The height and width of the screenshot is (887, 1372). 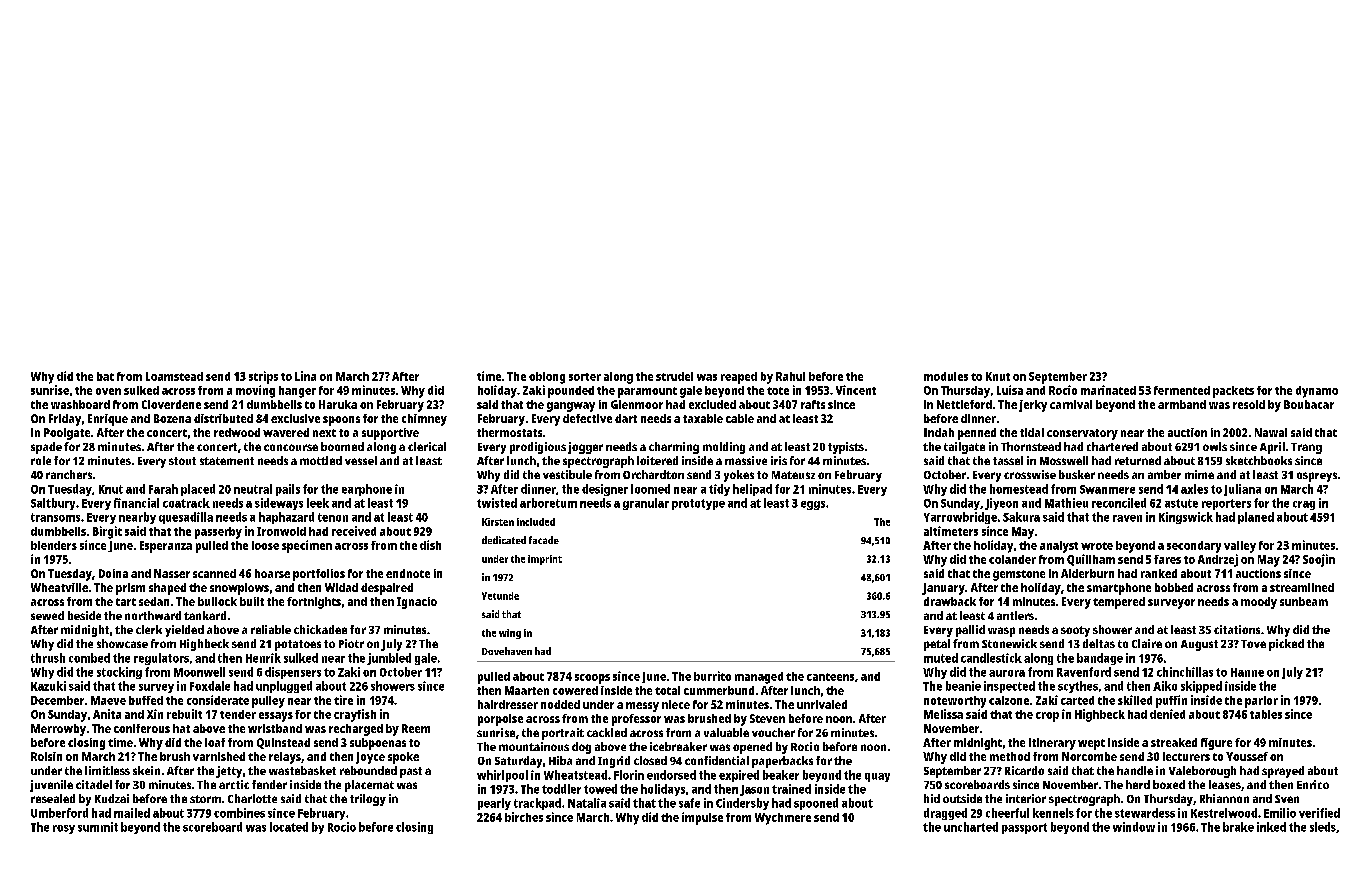 I want to click on safe, so click(x=689, y=803).
